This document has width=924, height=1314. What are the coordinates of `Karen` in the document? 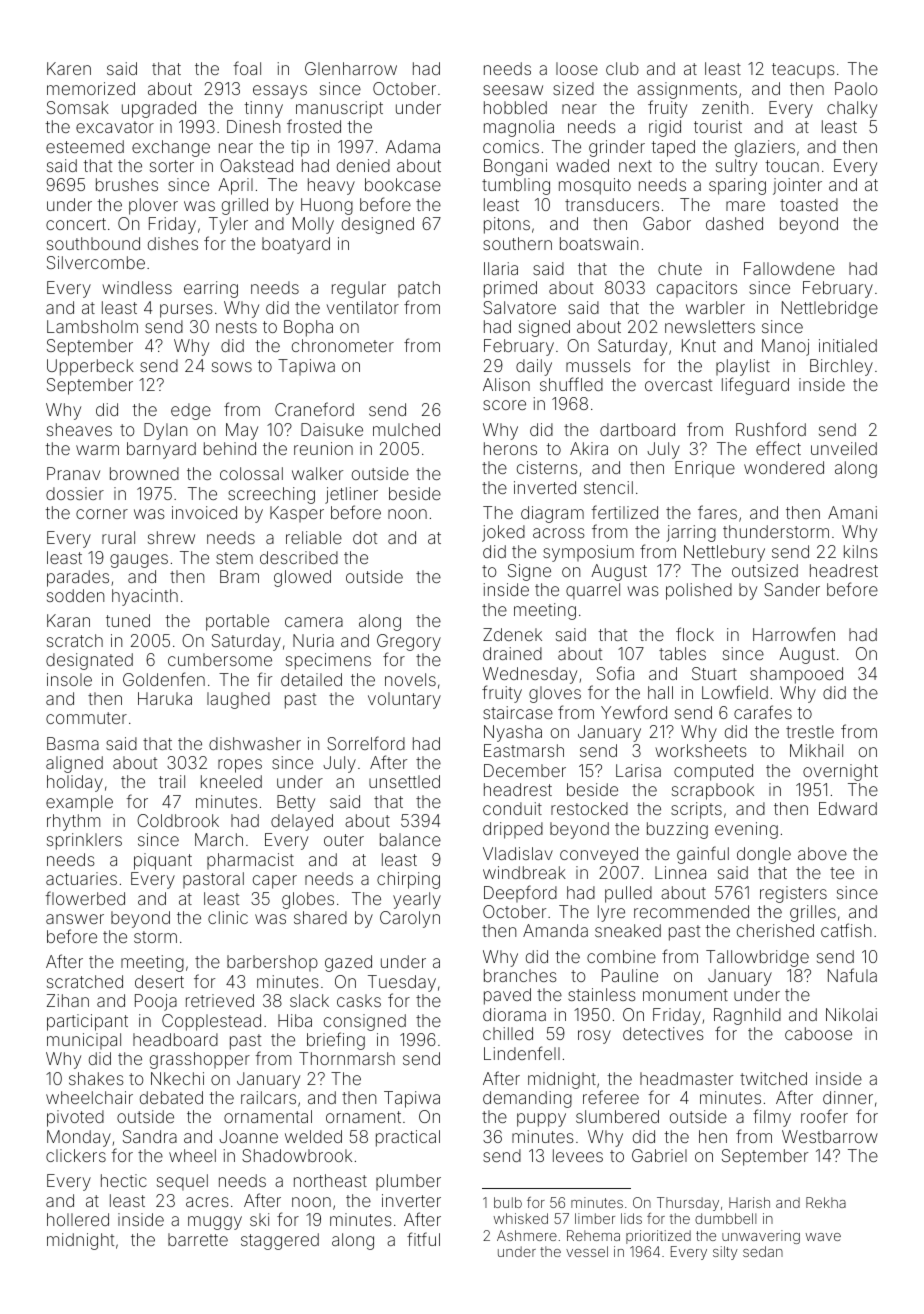 It's located at (69, 68).
